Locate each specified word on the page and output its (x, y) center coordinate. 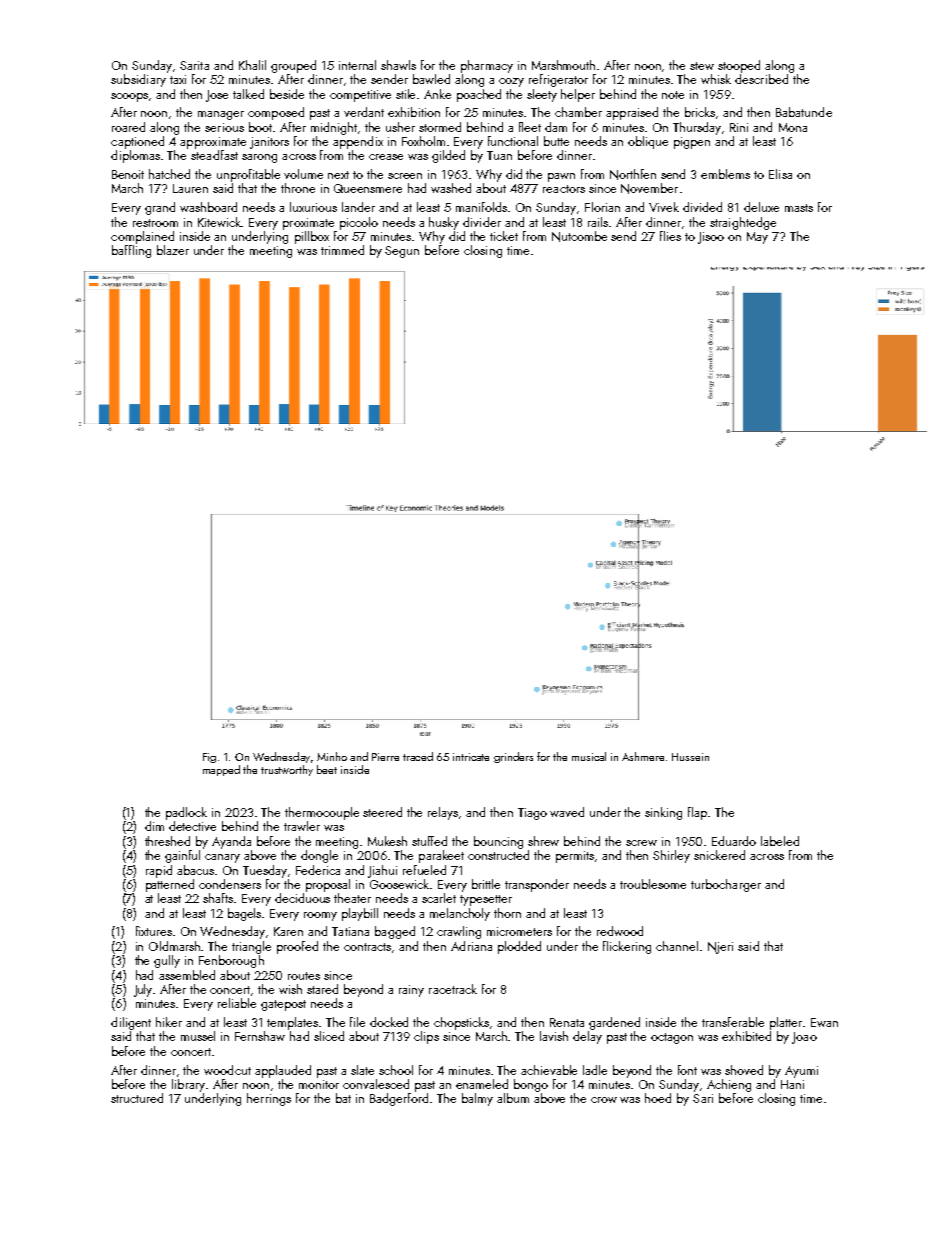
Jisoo (711, 238)
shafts (219, 898)
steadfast (214, 155)
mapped (221, 770)
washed (451, 188)
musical (589, 756)
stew (702, 66)
